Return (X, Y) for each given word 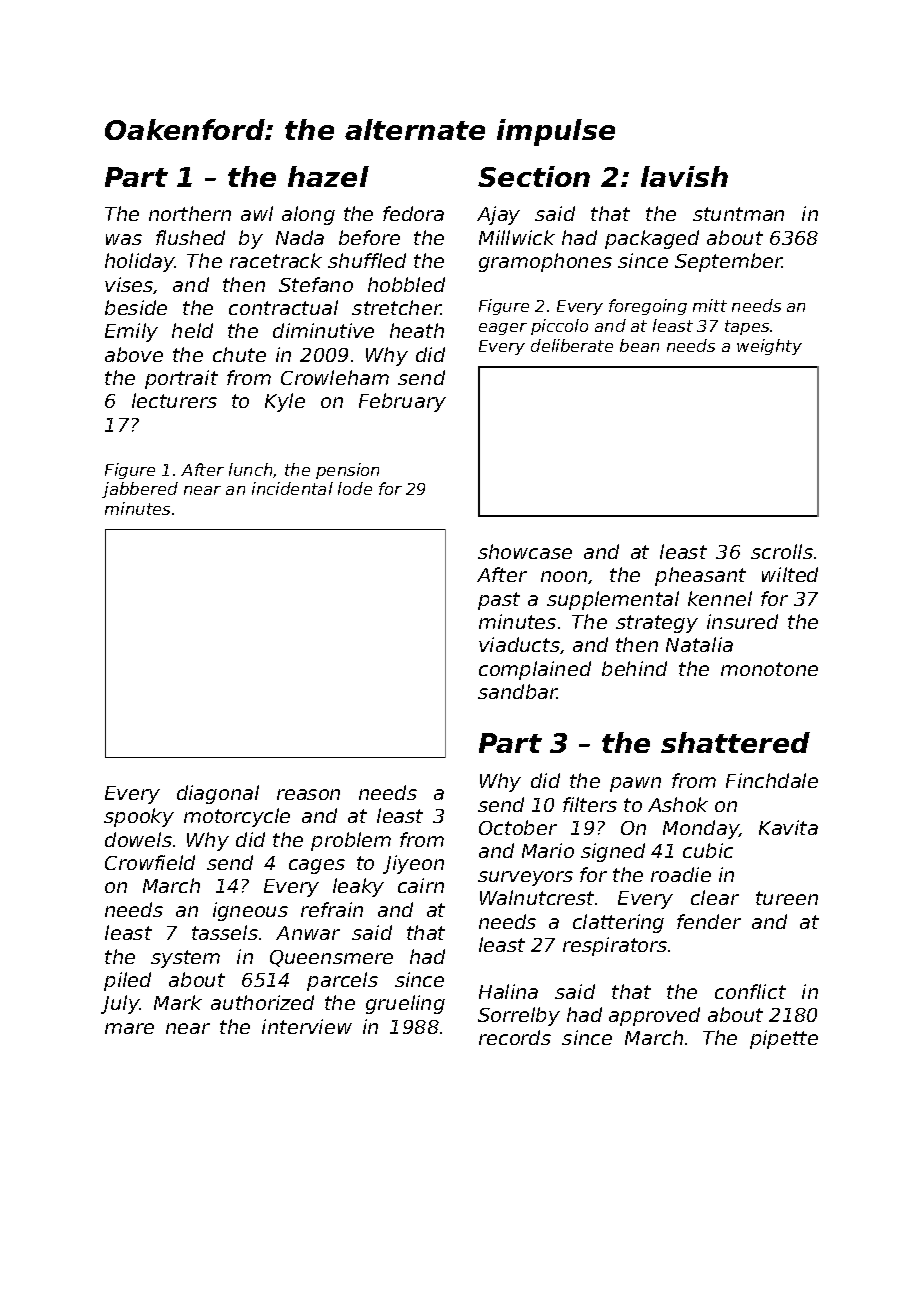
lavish (684, 176)
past (499, 601)
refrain (332, 909)
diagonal (218, 794)
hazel (328, 176)
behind (634, 668)
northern (190, 213)
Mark (178, 1002)
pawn (635, 784)
